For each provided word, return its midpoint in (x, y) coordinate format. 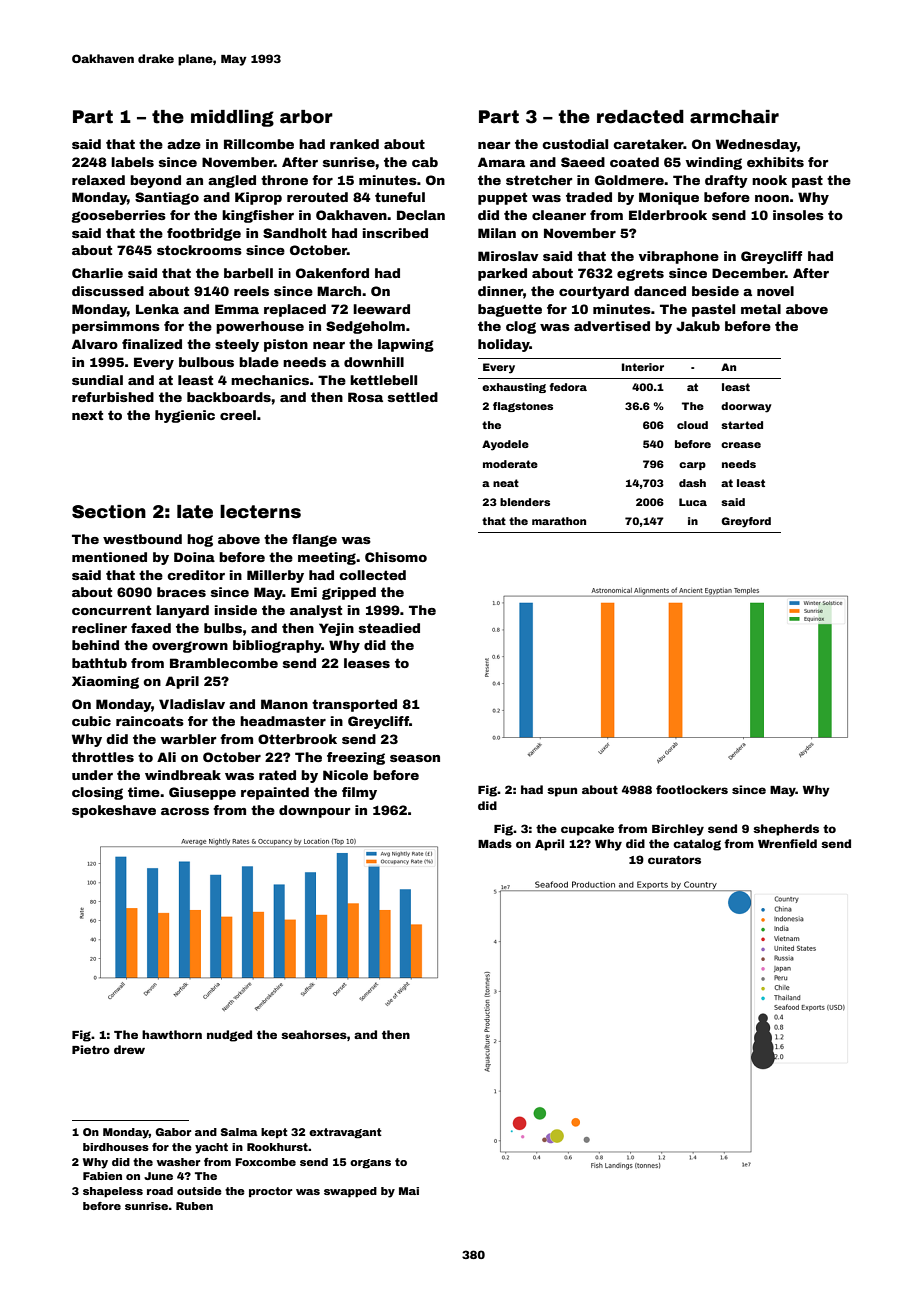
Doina (194, 557)
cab (425, 162)
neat (506, 483)
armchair (734, 117)
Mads (495, 843)
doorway (746, 407)
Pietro (91, 1049)
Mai (409, 1191)
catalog (697, 845)
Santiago (167, 198)
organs (370, 1164)
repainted (275, 793)
